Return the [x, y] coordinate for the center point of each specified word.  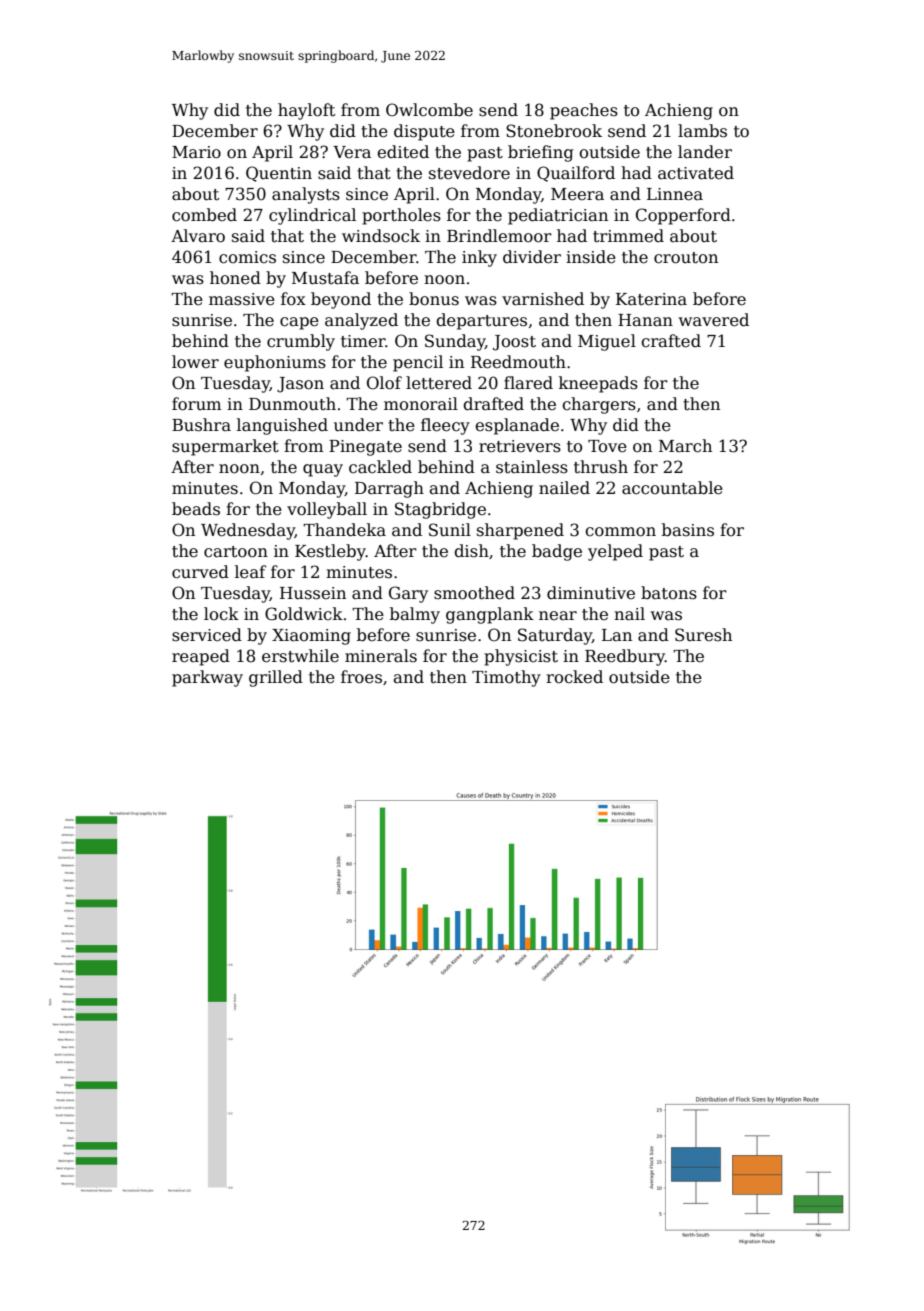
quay [323, 470]
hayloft [306, 111]
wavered [714, 320]
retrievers [520, 446]
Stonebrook [554, 131]
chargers [599, 405]
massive [242, 299]
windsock [381, 236]
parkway [207, 678]
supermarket [225, 447]
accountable [672, 488]
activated [696, 173]
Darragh [389, 489]
